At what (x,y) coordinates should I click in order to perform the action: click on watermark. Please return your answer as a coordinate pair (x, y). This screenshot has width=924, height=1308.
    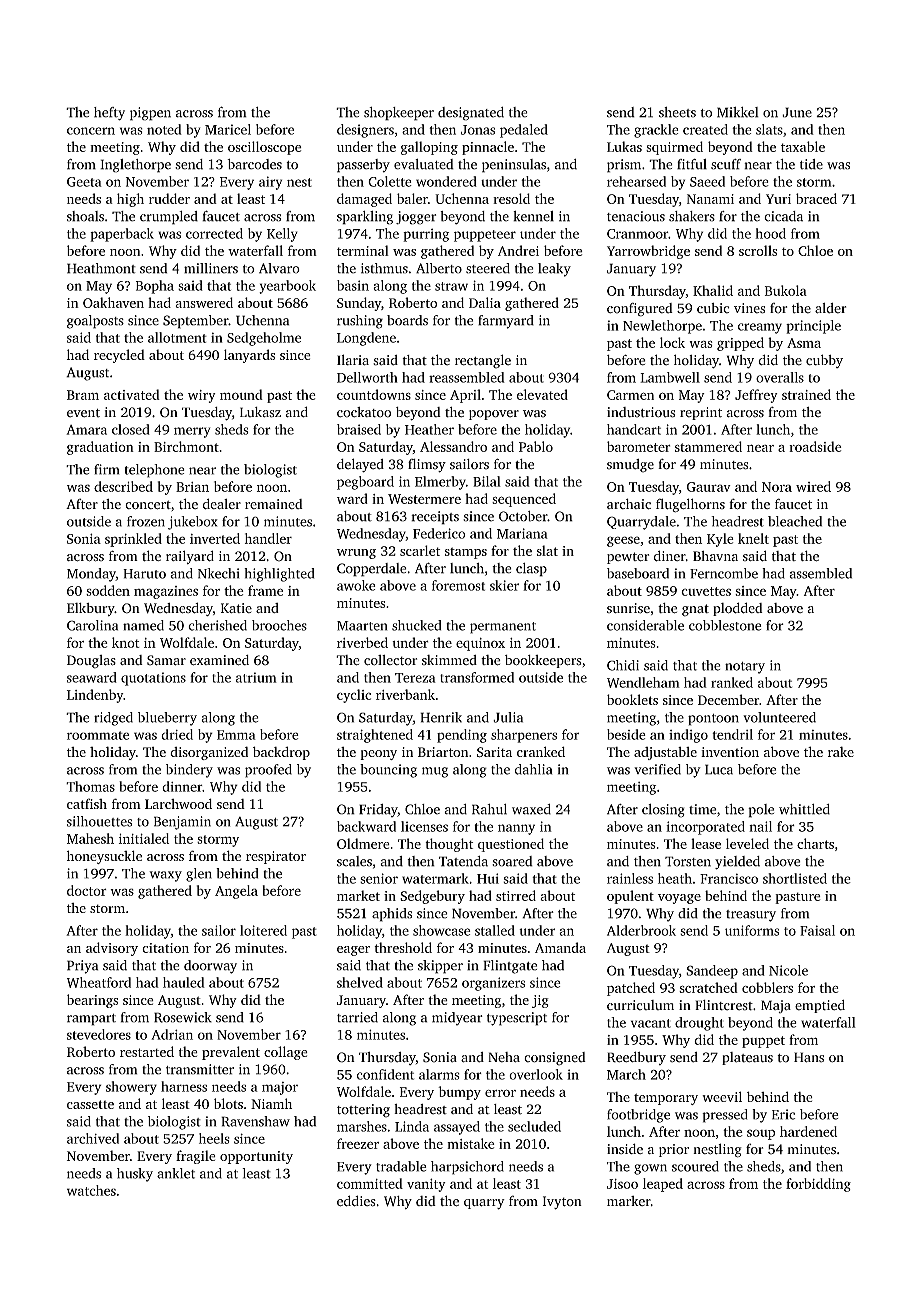
    Looking at the image, I should click on (435, 878).
